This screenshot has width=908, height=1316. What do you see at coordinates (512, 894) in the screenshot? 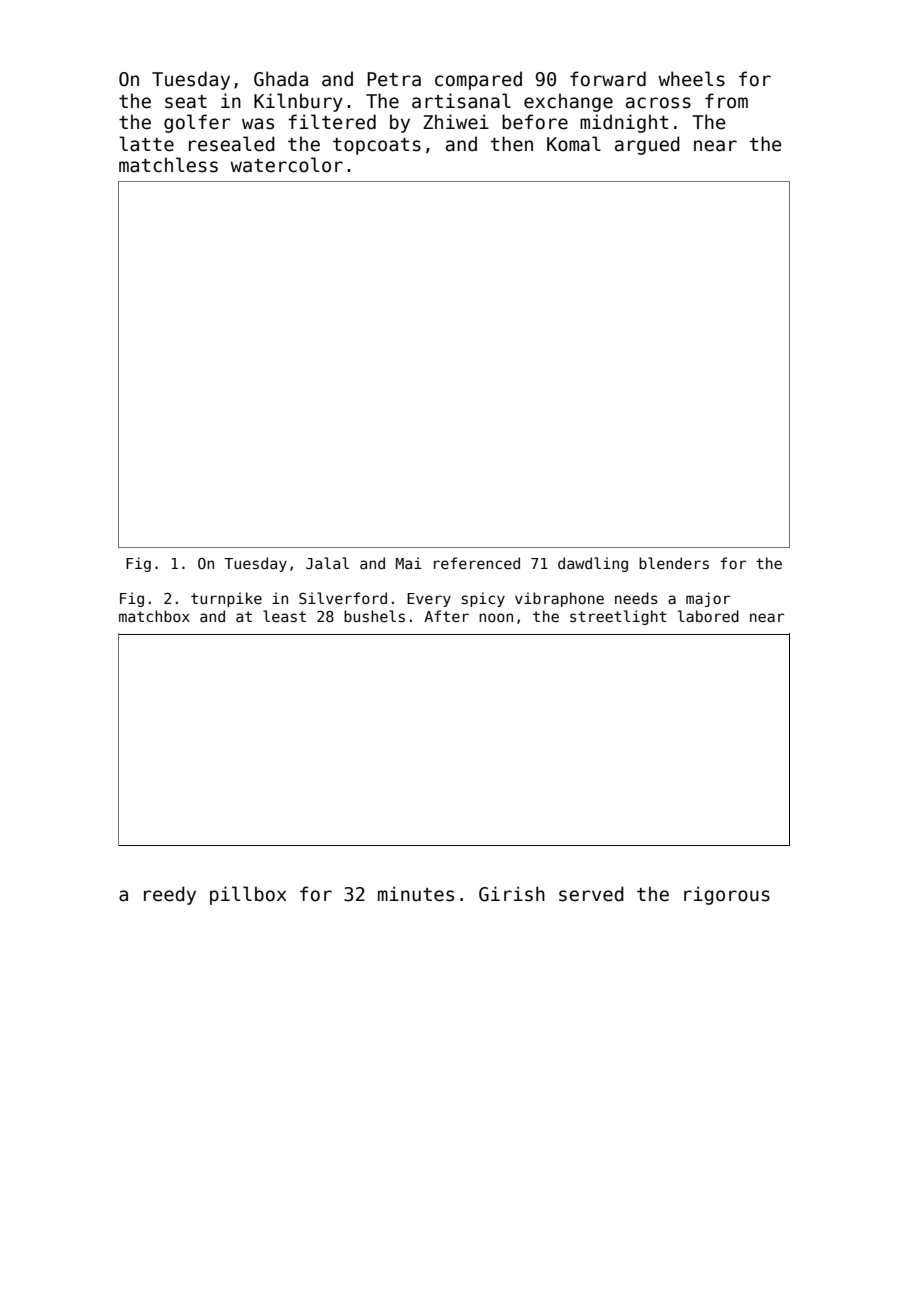
I see `Girish` at bounding box center [512, 894].
